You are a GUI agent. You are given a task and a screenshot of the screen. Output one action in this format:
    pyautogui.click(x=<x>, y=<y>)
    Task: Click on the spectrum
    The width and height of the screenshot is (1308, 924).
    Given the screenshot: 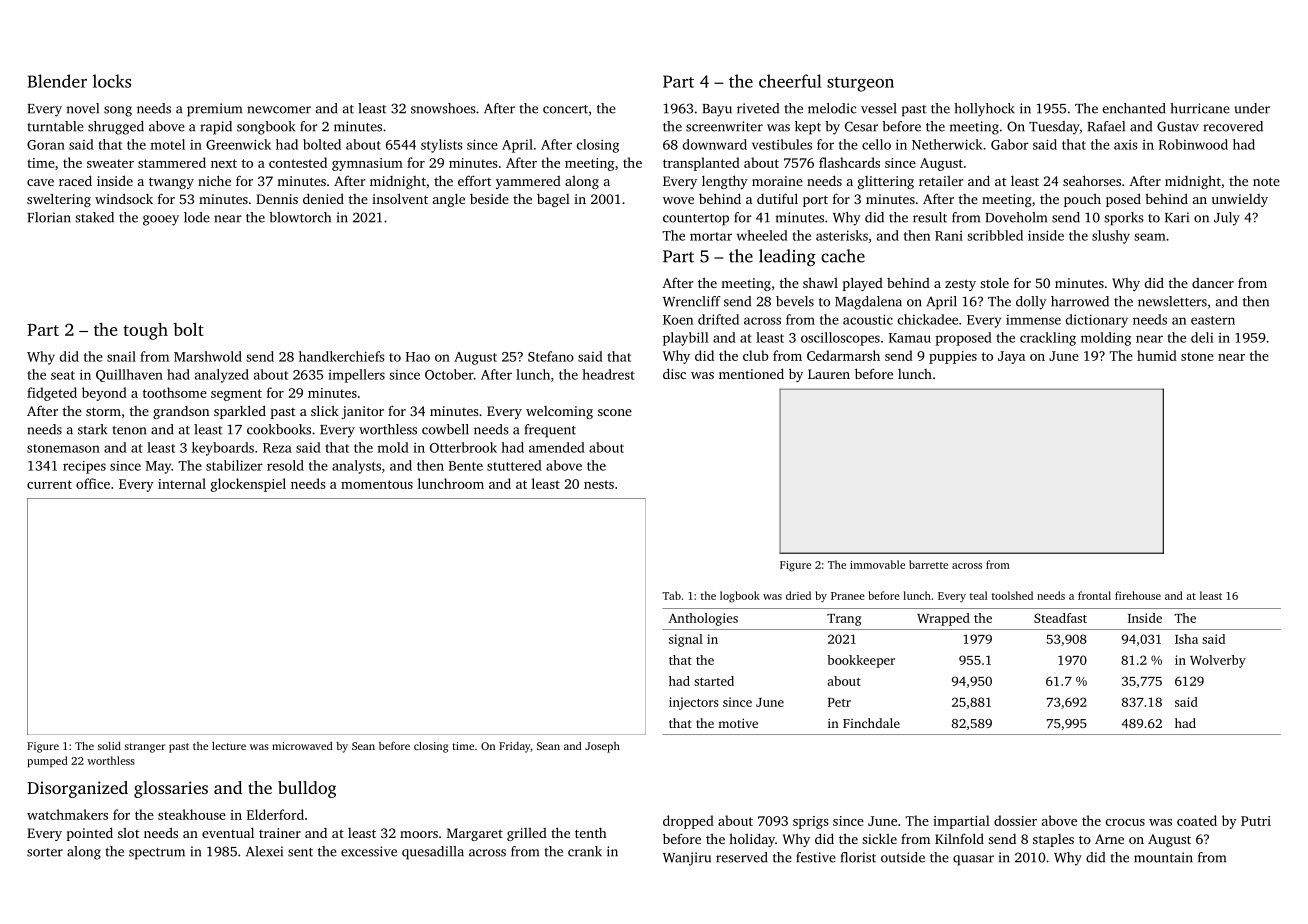 What is the action you would take?
    pyautogui.click(x=157, y=854)
